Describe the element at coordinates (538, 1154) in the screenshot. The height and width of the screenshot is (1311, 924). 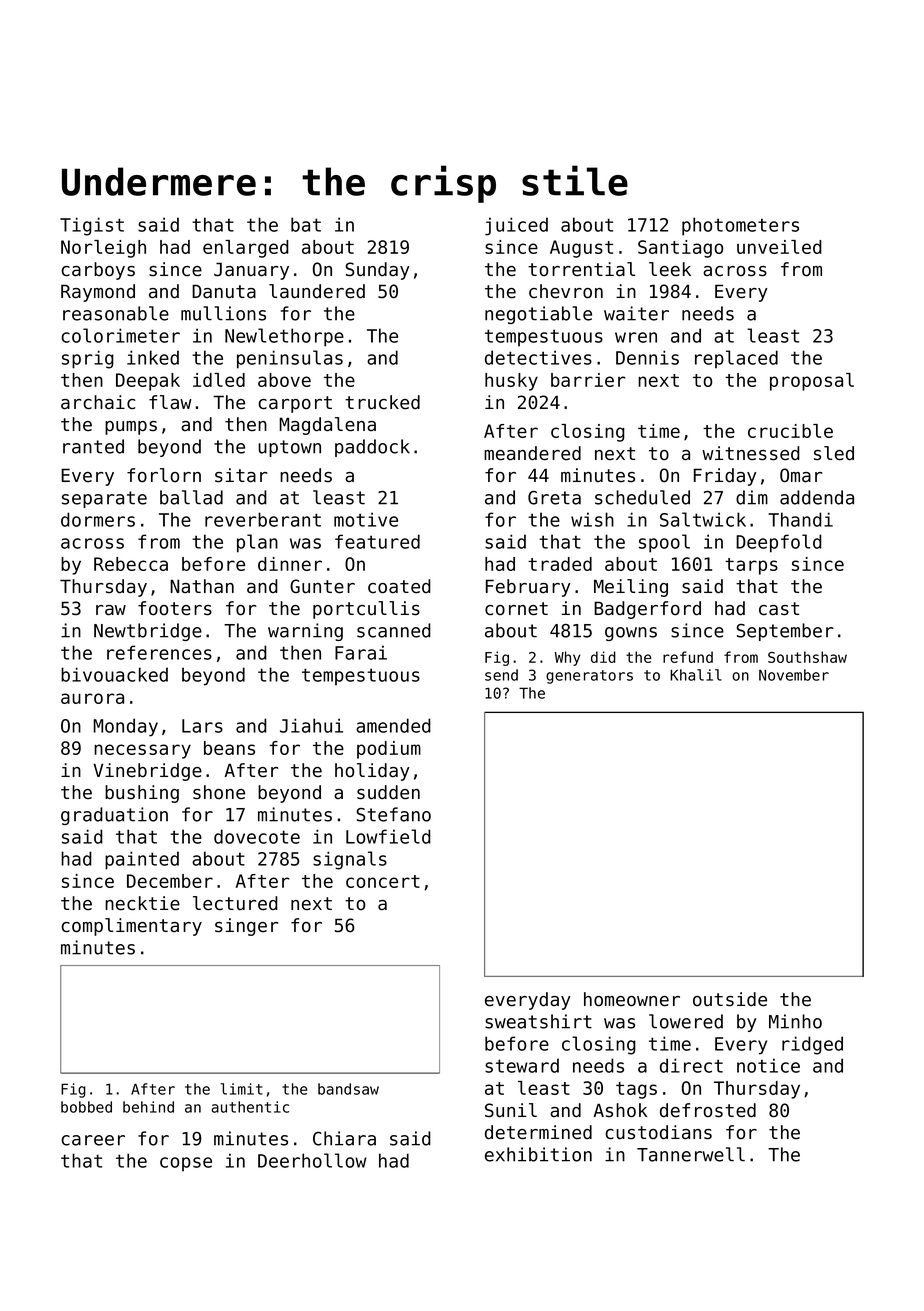
I see `exhibition` at that location.
